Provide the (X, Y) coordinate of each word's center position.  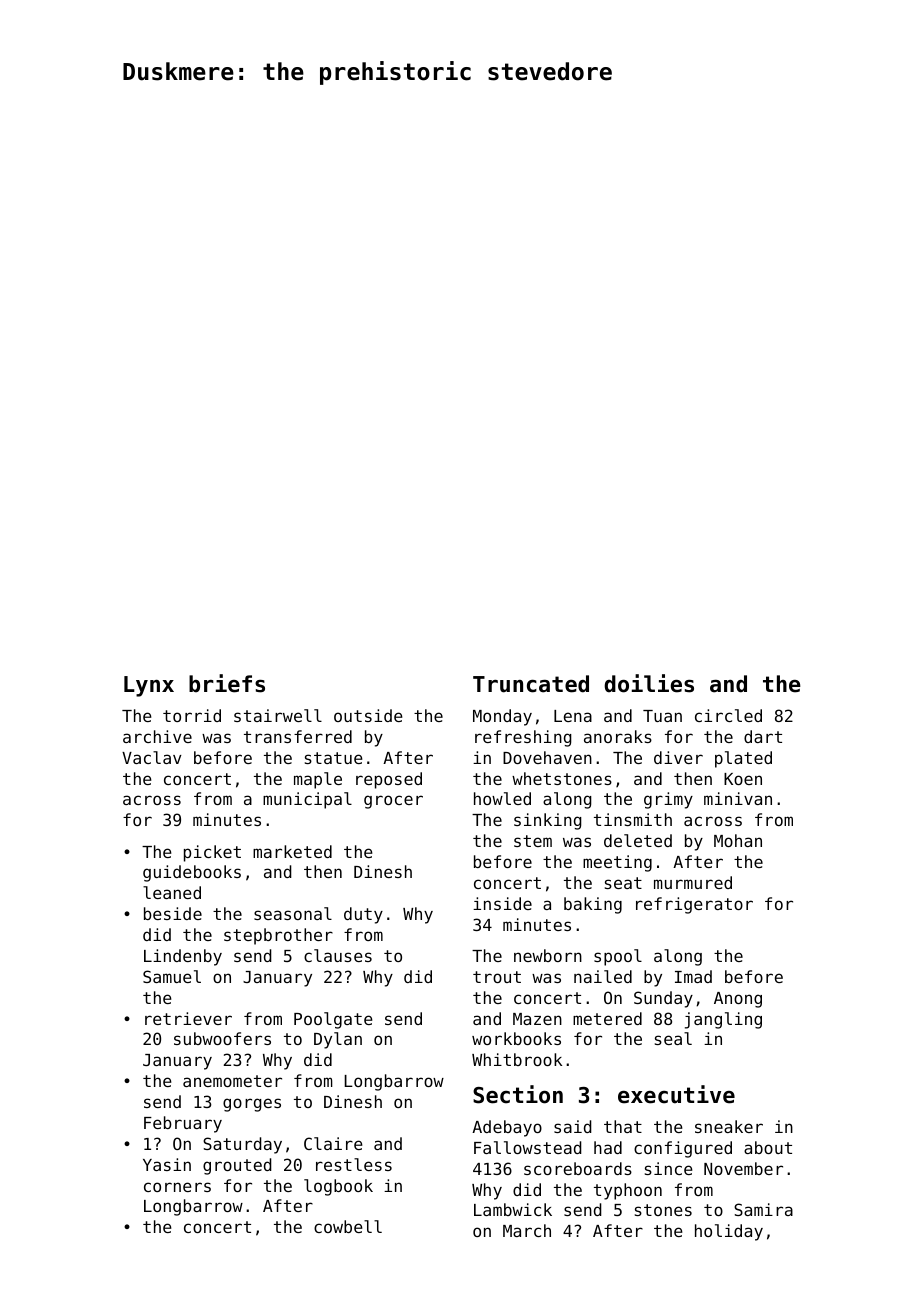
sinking (548, 821)
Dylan (338, 1040)
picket (212, 853)
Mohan (738, 840)
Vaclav (152, 757)
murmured (693, 882)
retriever (188, 1018)
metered (607, 1018)
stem (533, 841)
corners (177, 1187)
